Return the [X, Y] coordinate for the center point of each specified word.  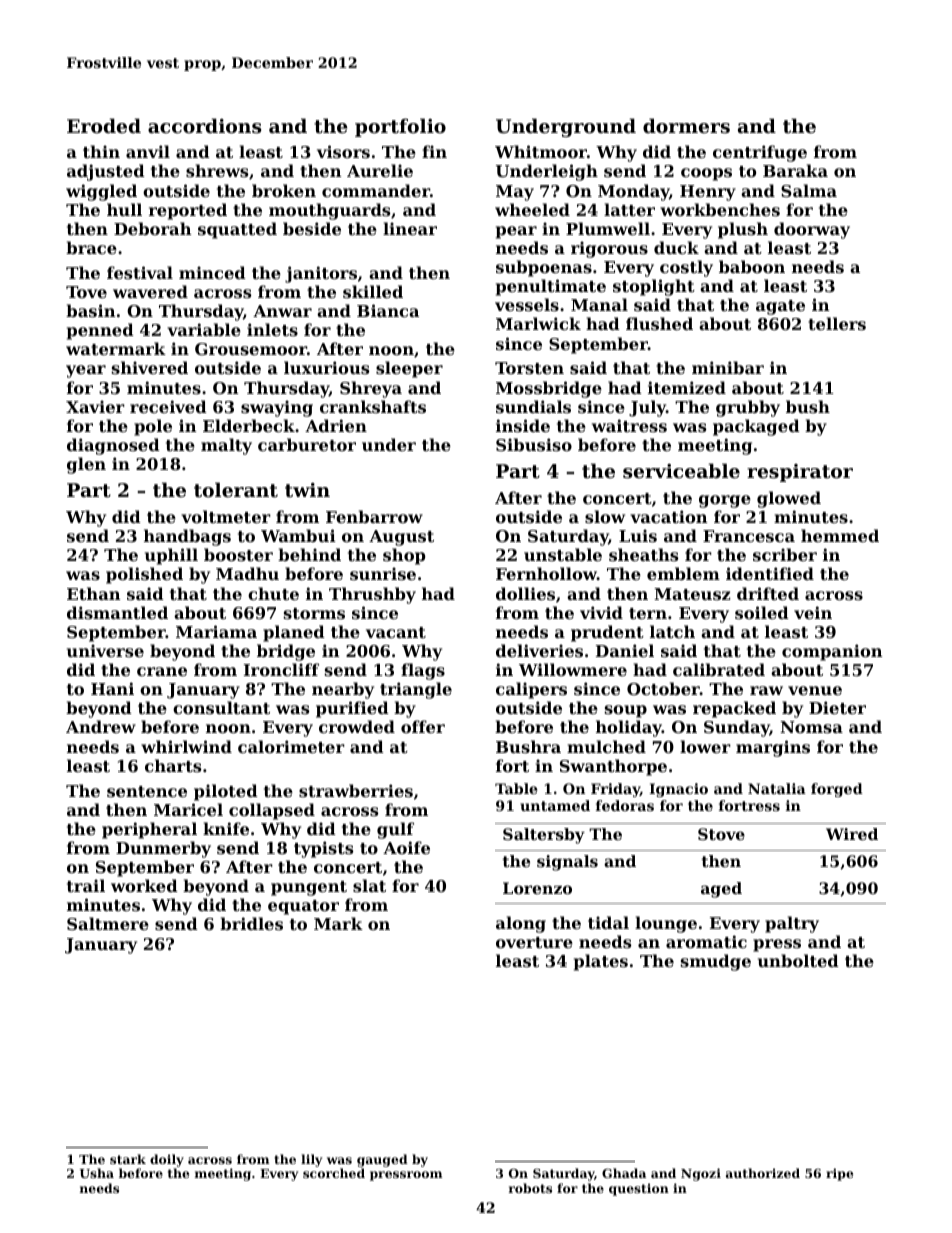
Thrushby [372, 595]
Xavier [95, 406]
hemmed [840, 535]
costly [686, 268]
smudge [716, 962]
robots [530, 1188]
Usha [97, 1173]
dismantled [117, 612]
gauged [382, 1160]
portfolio [400, 127]
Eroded [104, 125]
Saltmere [108, 923]
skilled [373, 291]
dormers [686, 125]
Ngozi [701, 1174]
